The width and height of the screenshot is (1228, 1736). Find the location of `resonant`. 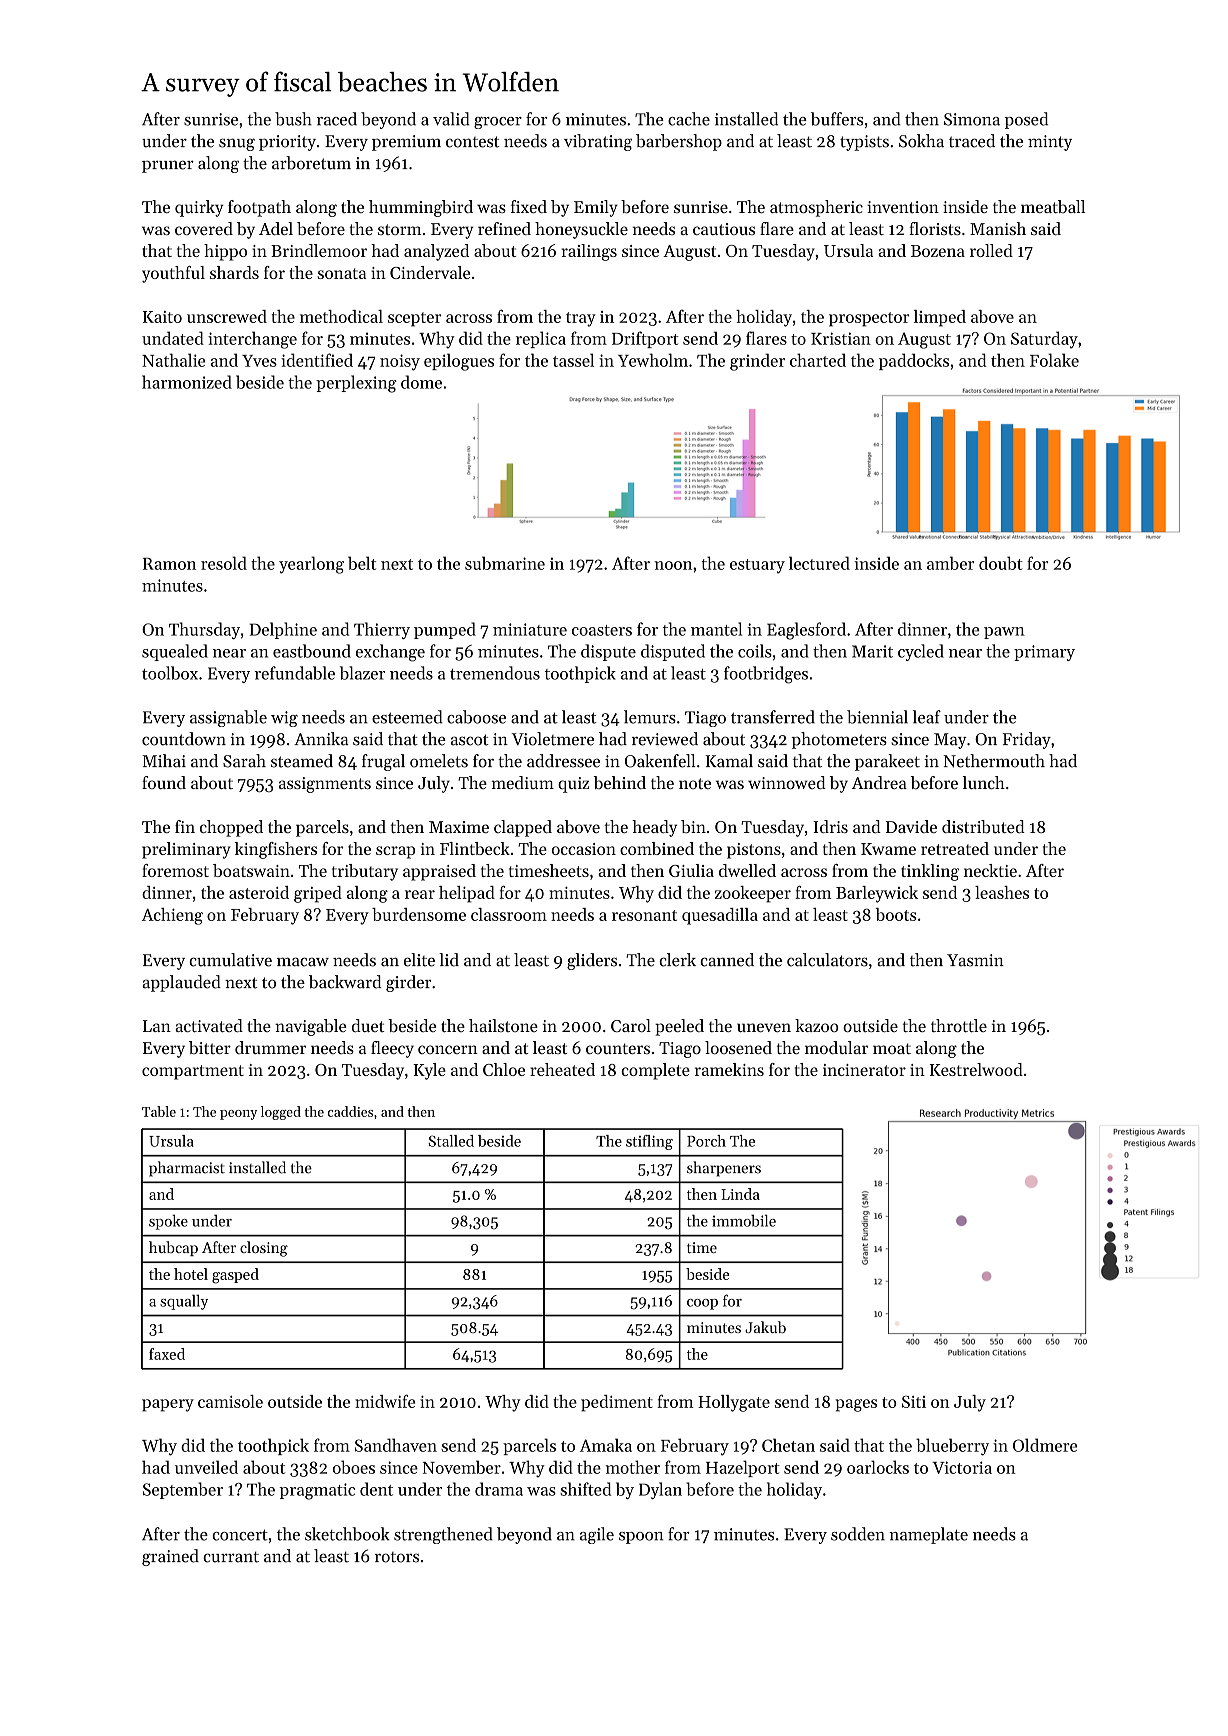

resonant is located at coordinates (644, 915).
